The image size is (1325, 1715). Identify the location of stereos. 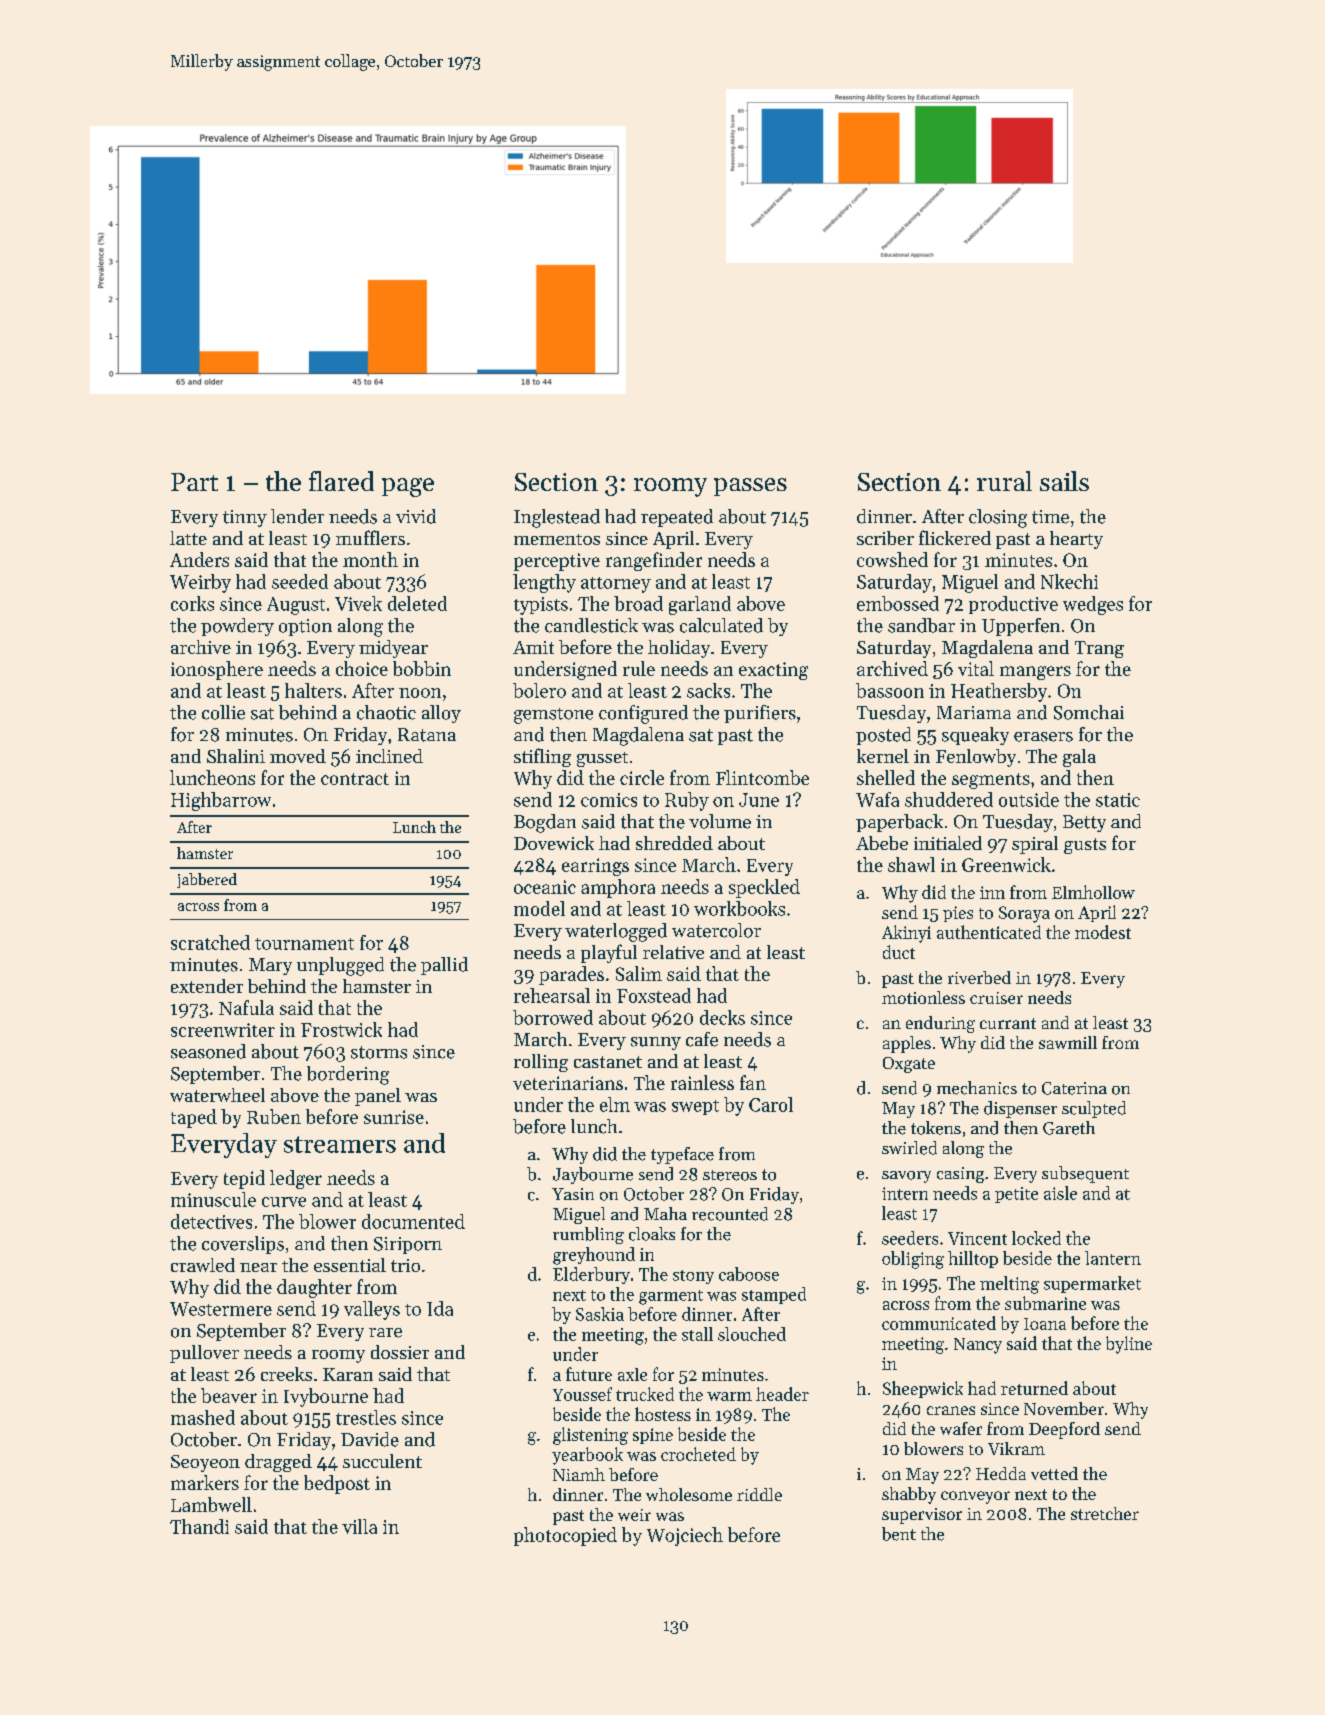
(730, 1175).
